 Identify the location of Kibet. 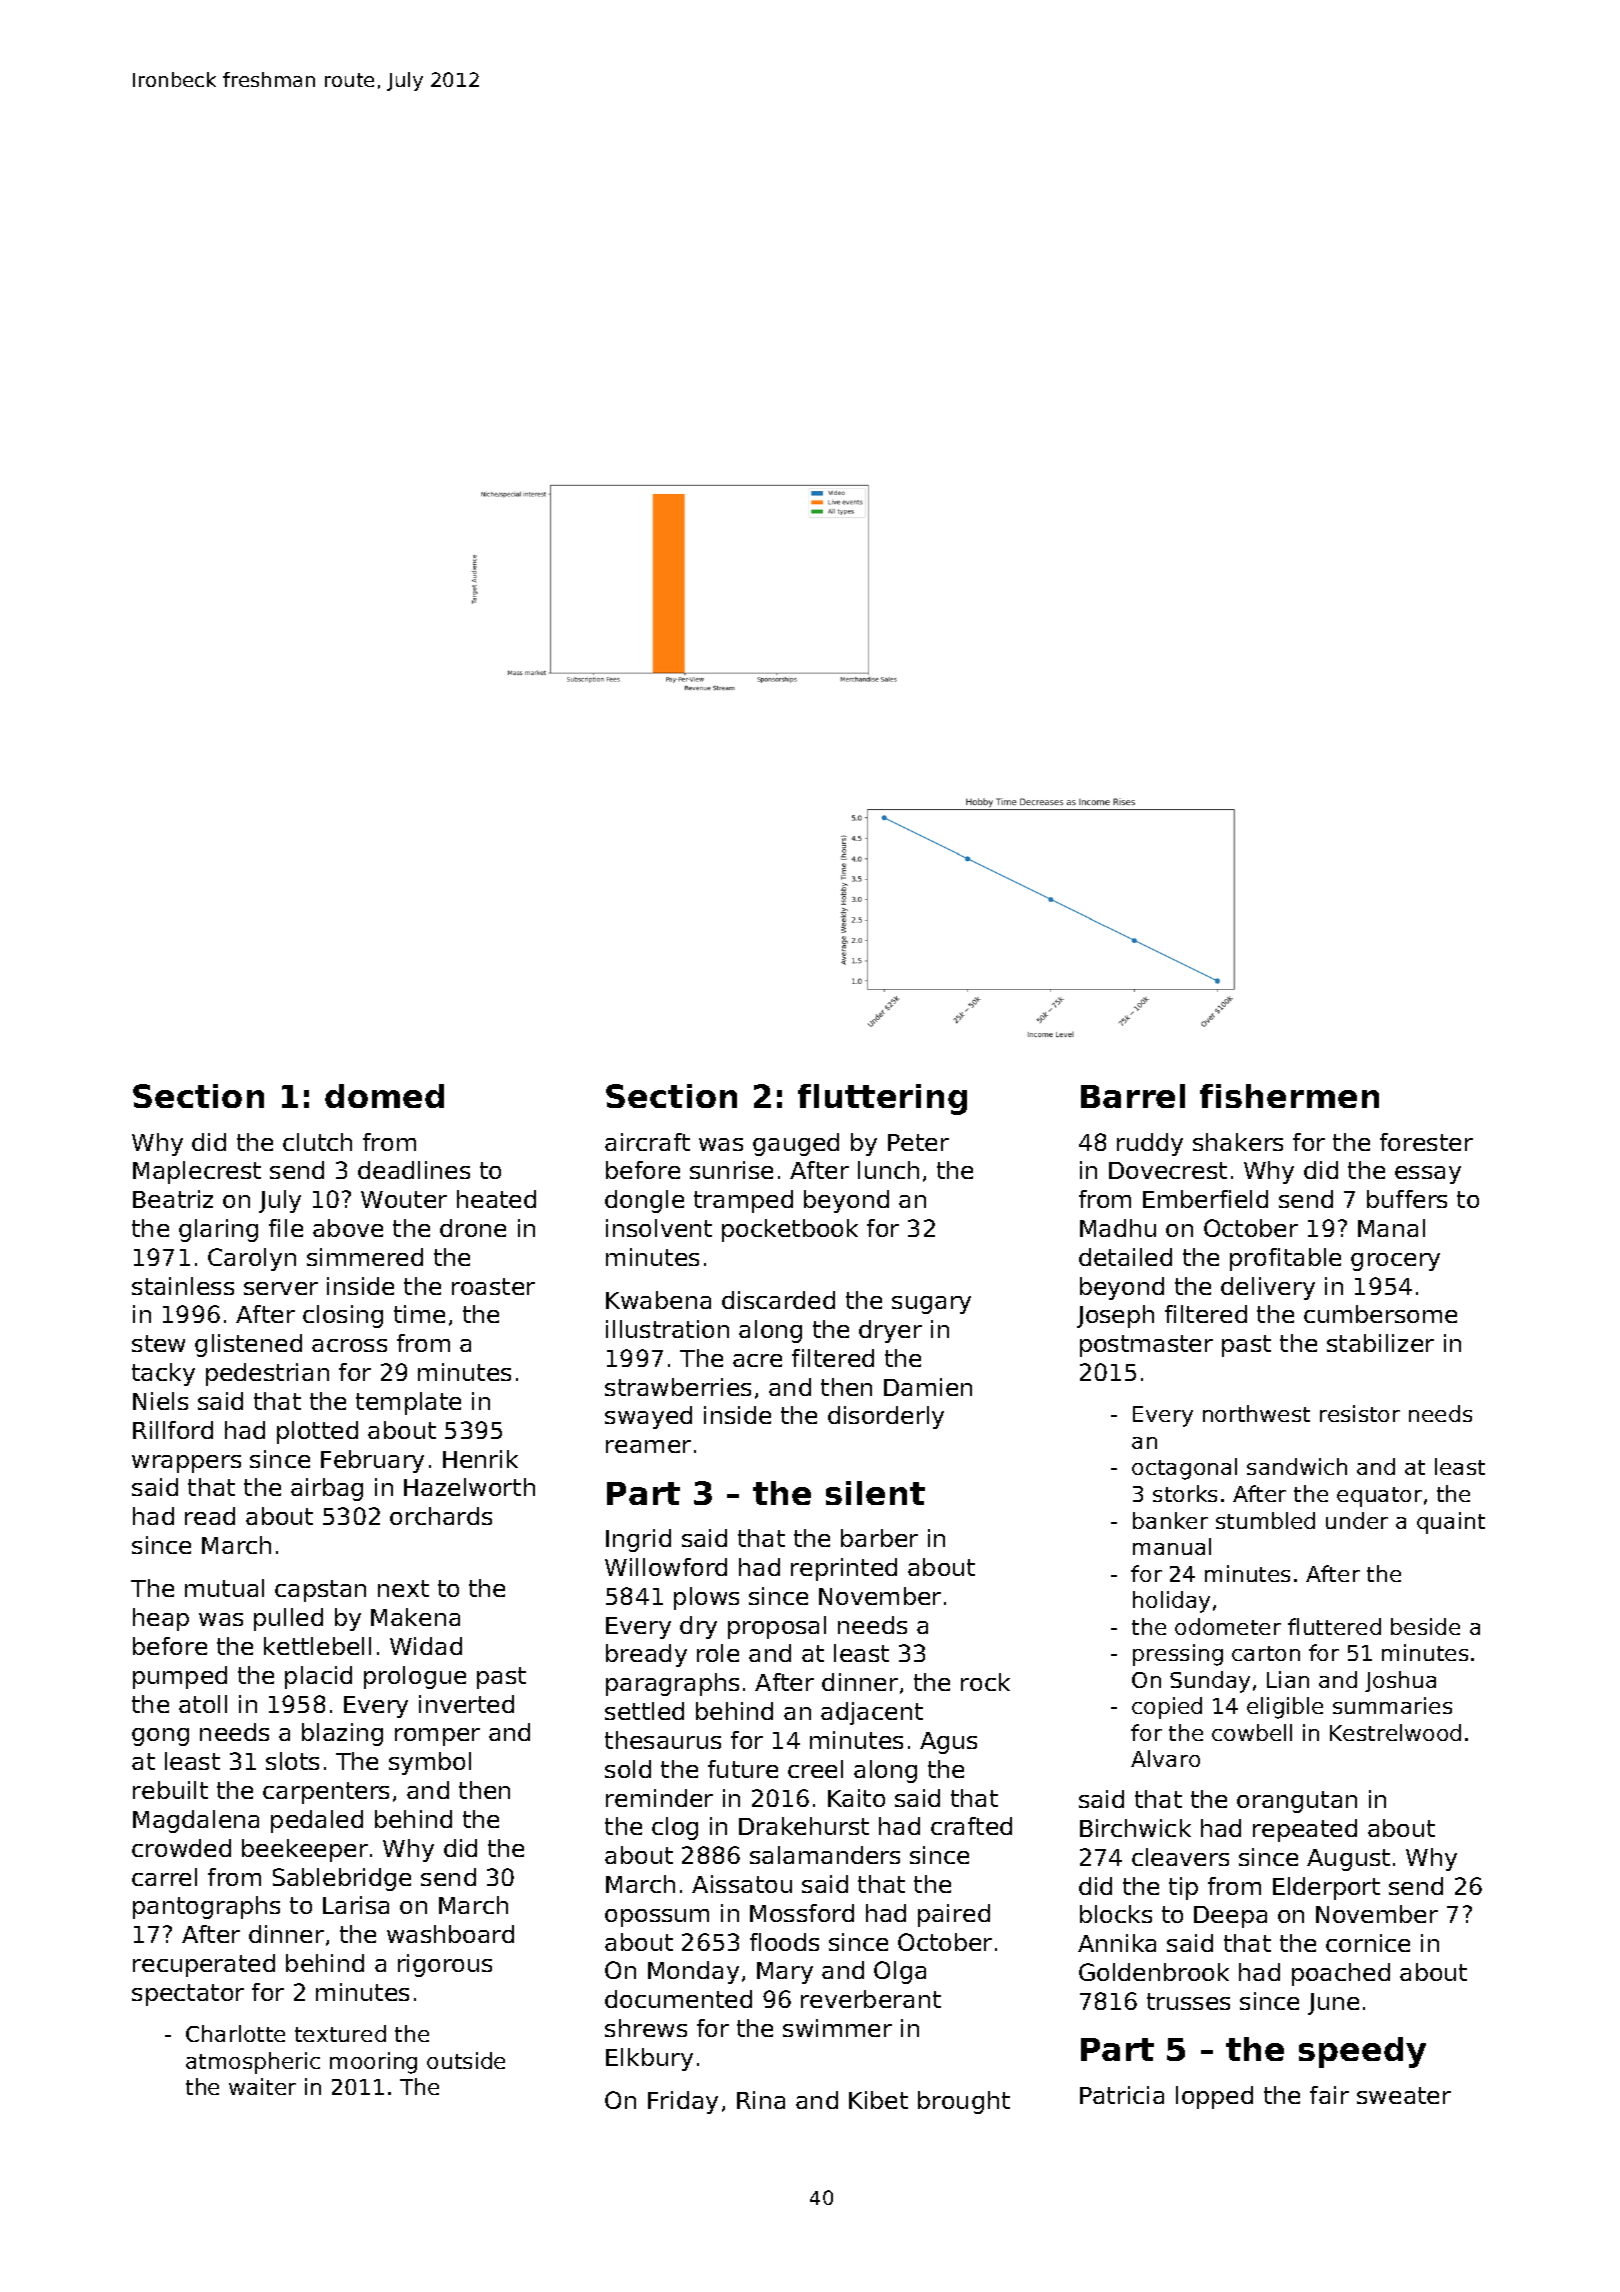
(878, 2100).
